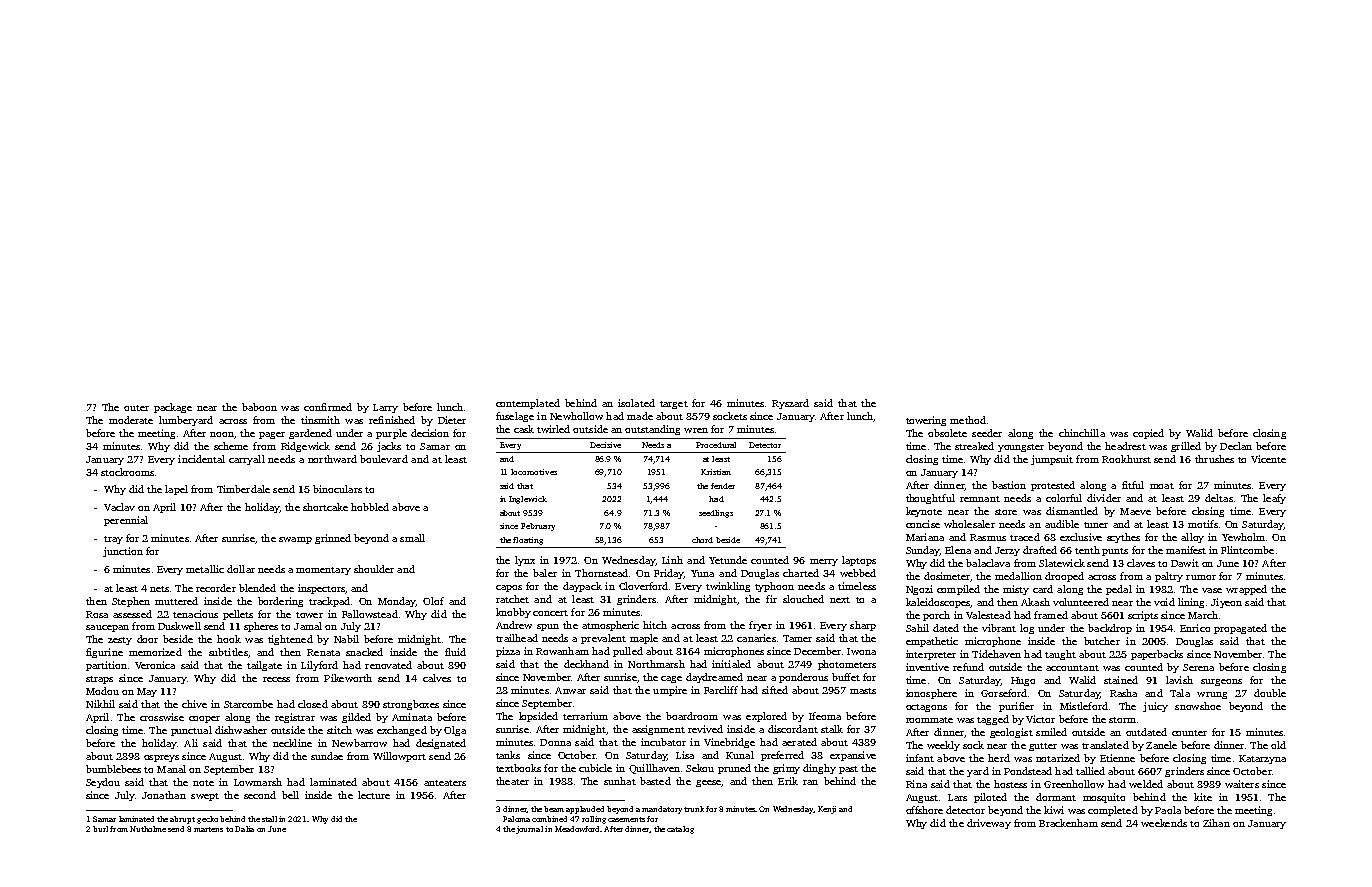  I want to click on method, so click(968, 420).
